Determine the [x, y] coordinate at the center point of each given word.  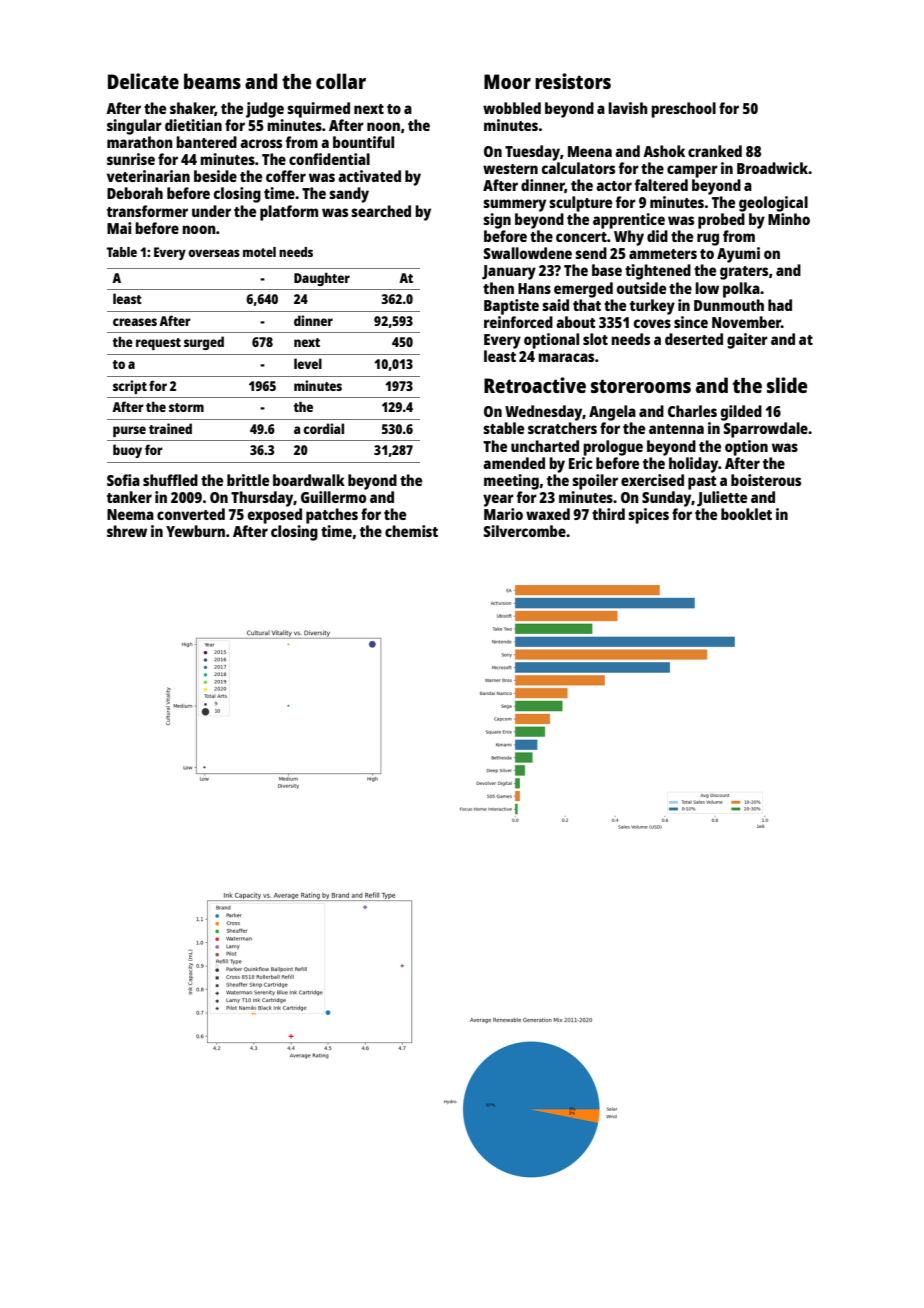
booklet [746, 514]
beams [212, 81]
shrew [127, 531]
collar [341, 81]
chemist [411, 531]
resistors [573, 81]
